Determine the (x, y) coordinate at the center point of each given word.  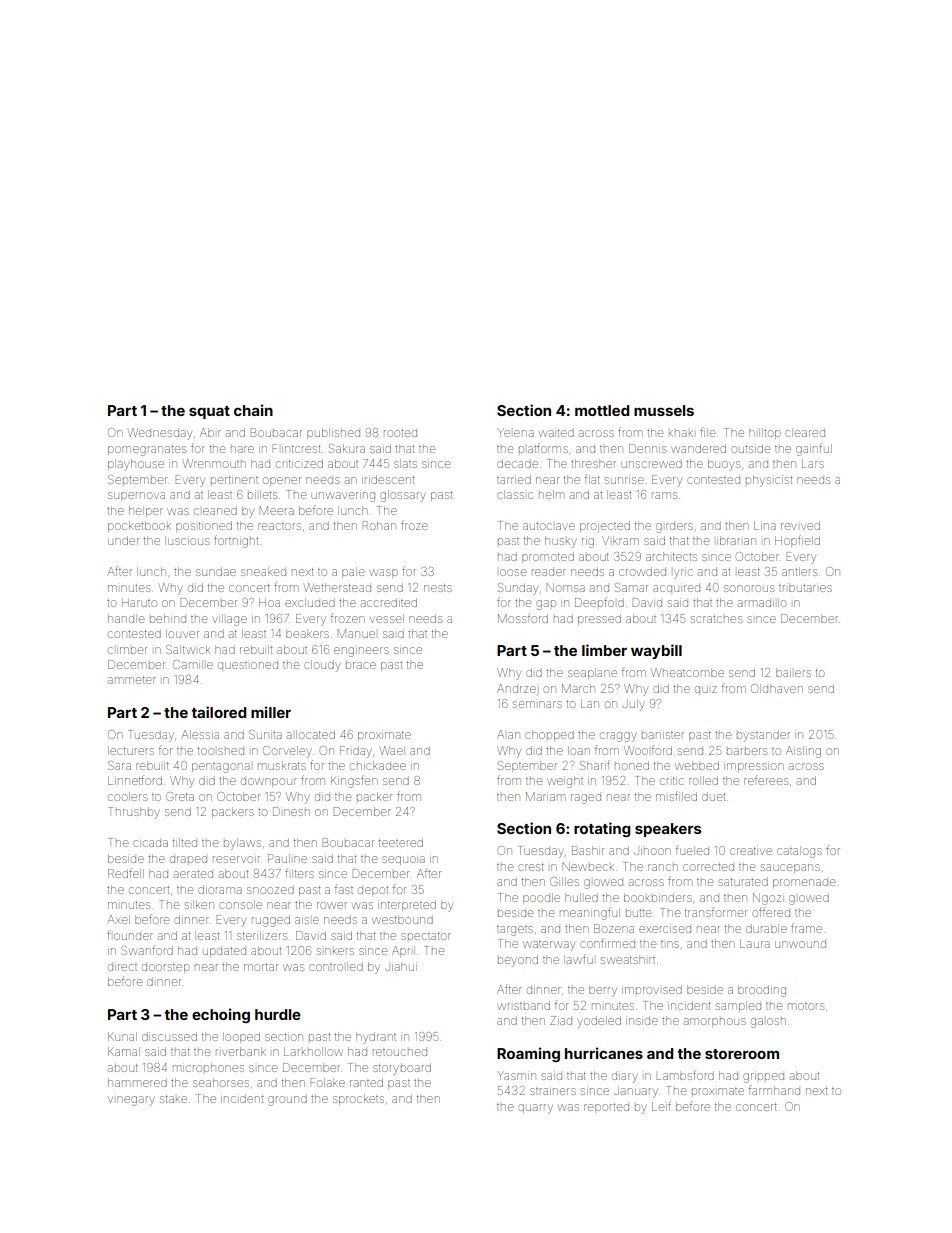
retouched (400, 1052)
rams (664, 495)
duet (713, 797)
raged (586, 799)
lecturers (131, 750)
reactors (279, 526)
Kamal (124, 1051)
